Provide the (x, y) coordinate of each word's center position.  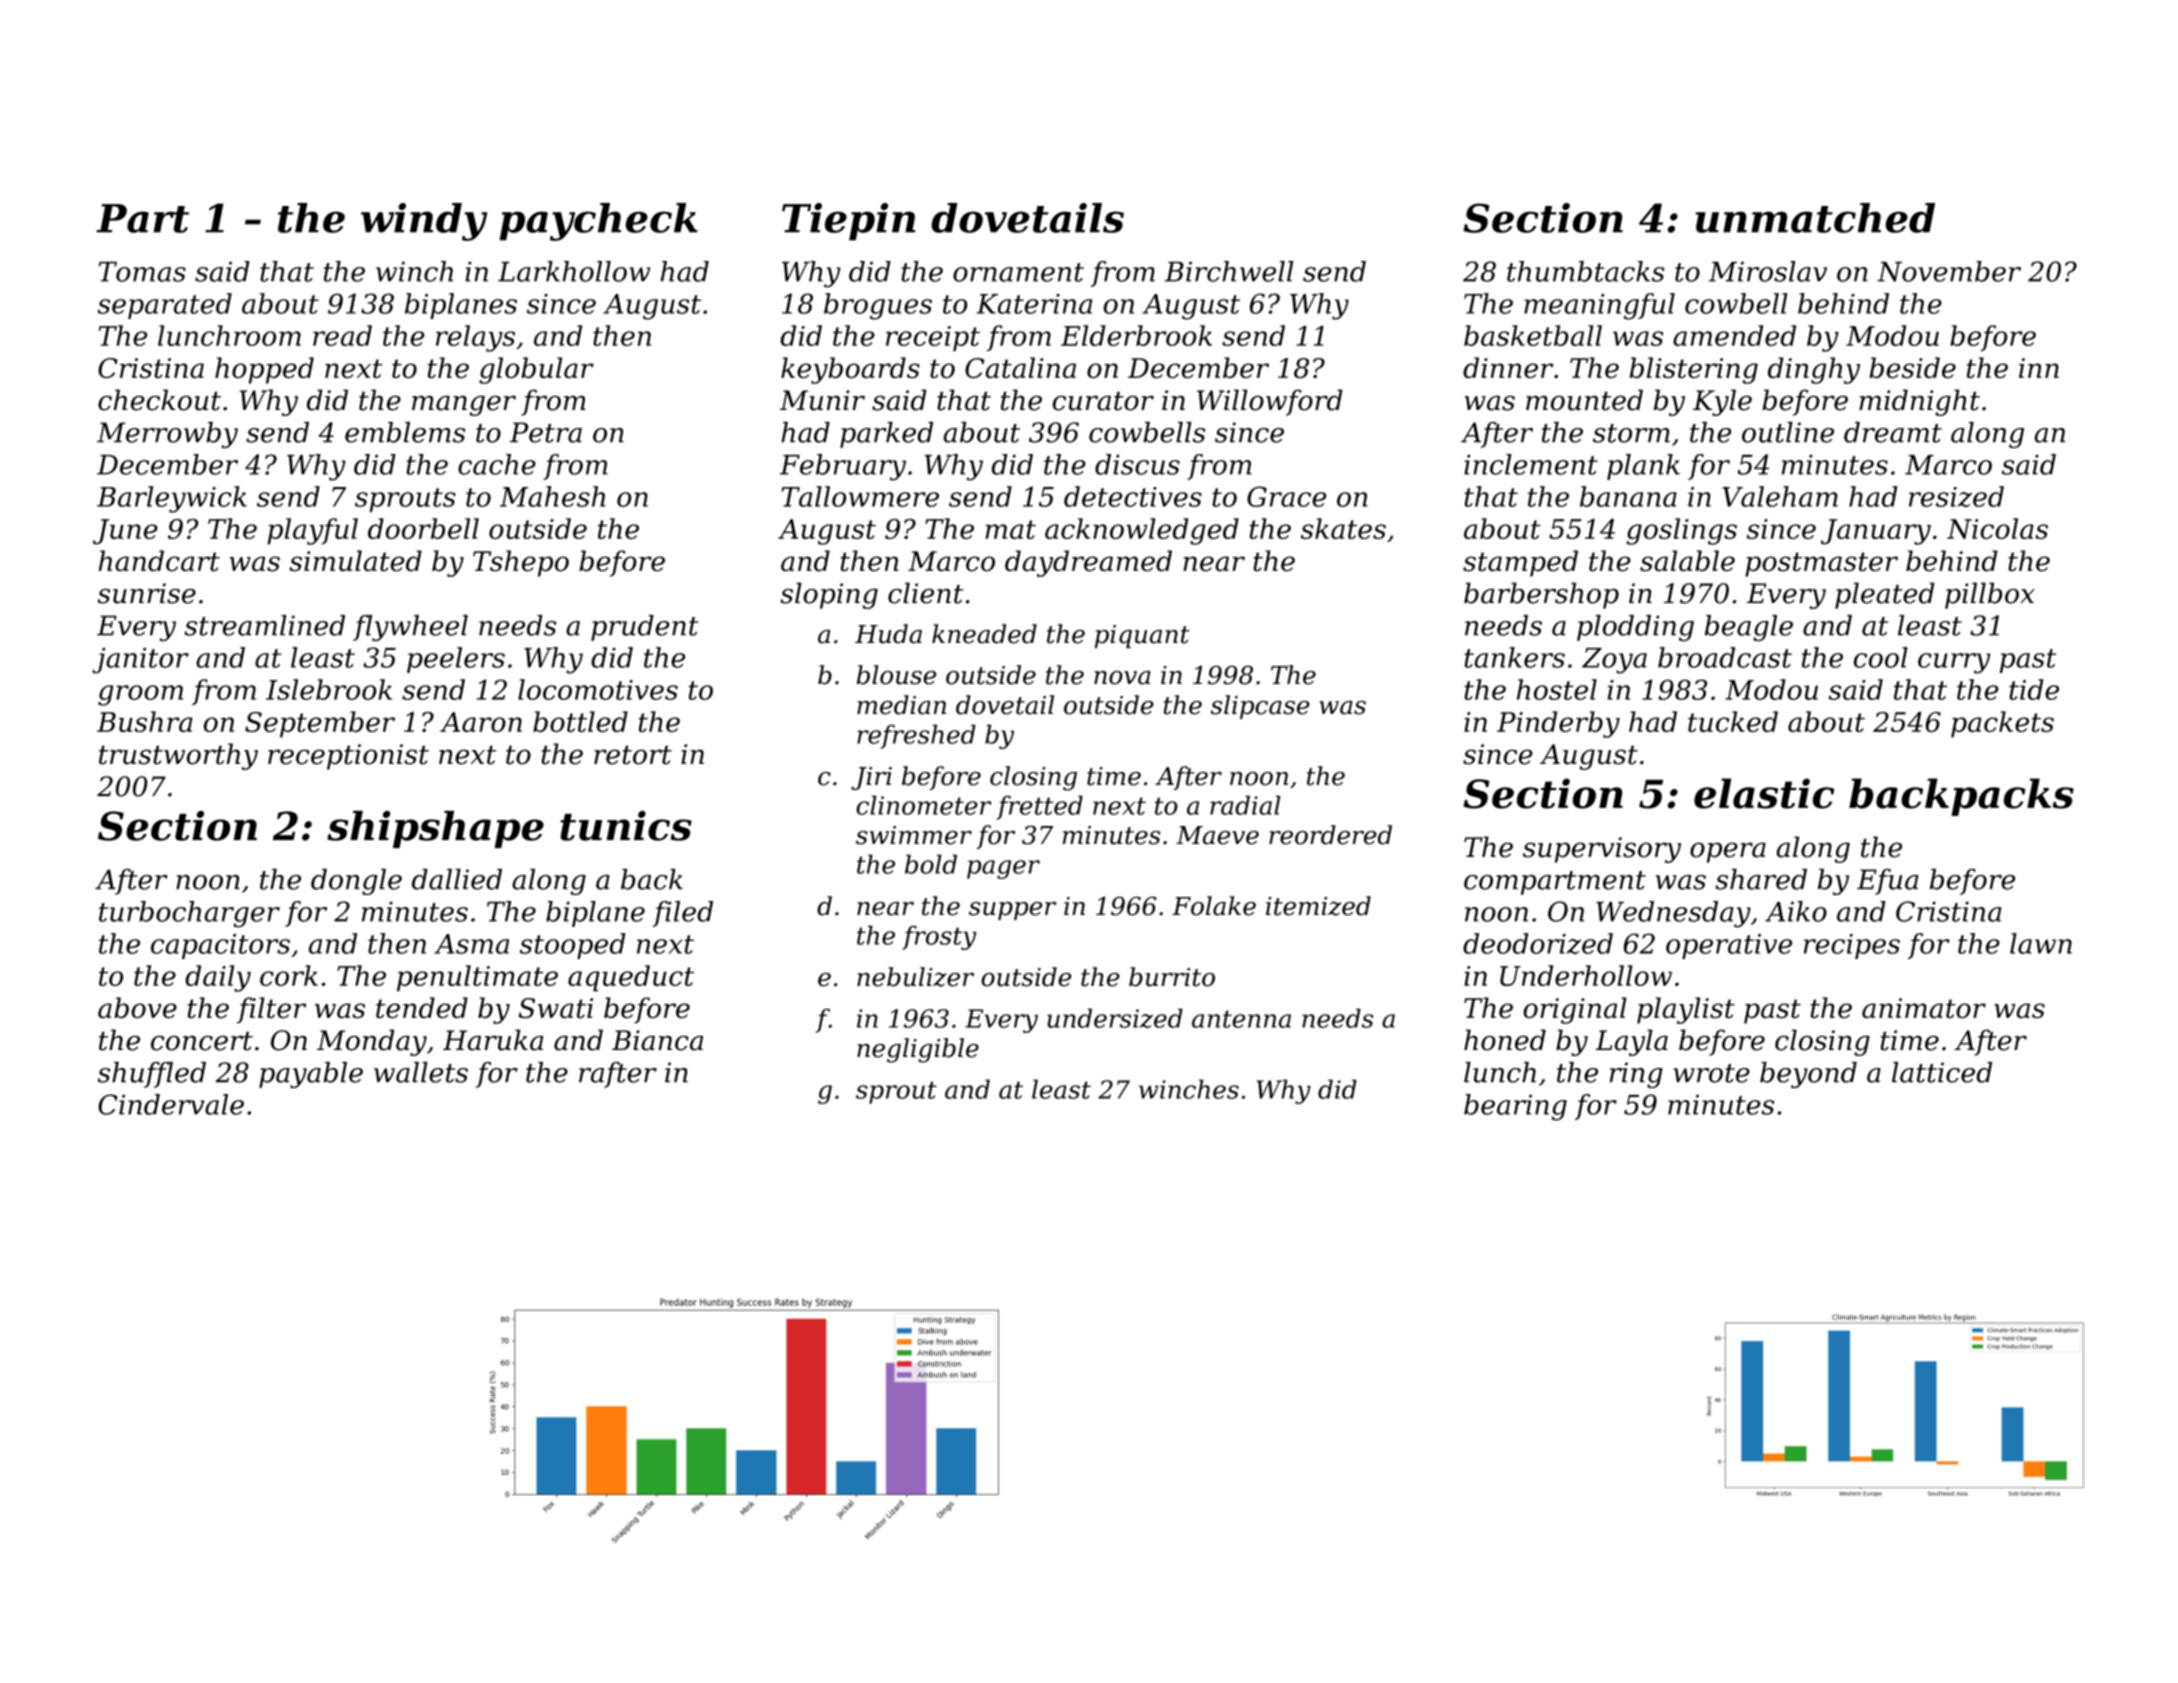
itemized (1318, 906)
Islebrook (329, 689)
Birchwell (1229, 271)
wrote (1712, 1073)
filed (682, 914)
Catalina (1020, 367)
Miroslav (1768, 271)
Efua (1887, 882)
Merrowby (167, 435)
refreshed (916, 736)
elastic (1764, 793)
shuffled (152, 1075)
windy (424, 222)
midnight (1919, 402)
